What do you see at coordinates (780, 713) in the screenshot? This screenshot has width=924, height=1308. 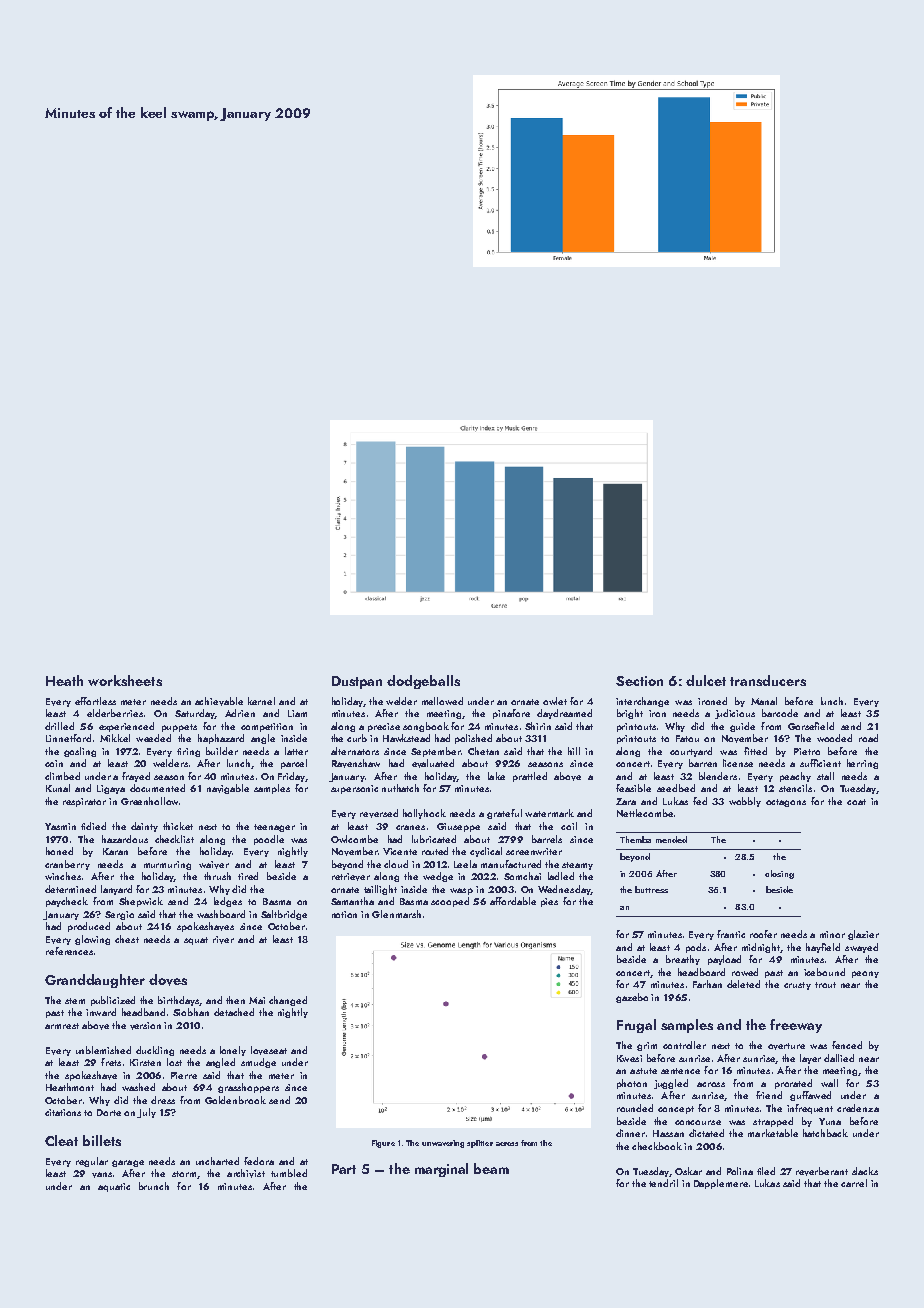 I see `barcode` at bounding box center [780, 713].
